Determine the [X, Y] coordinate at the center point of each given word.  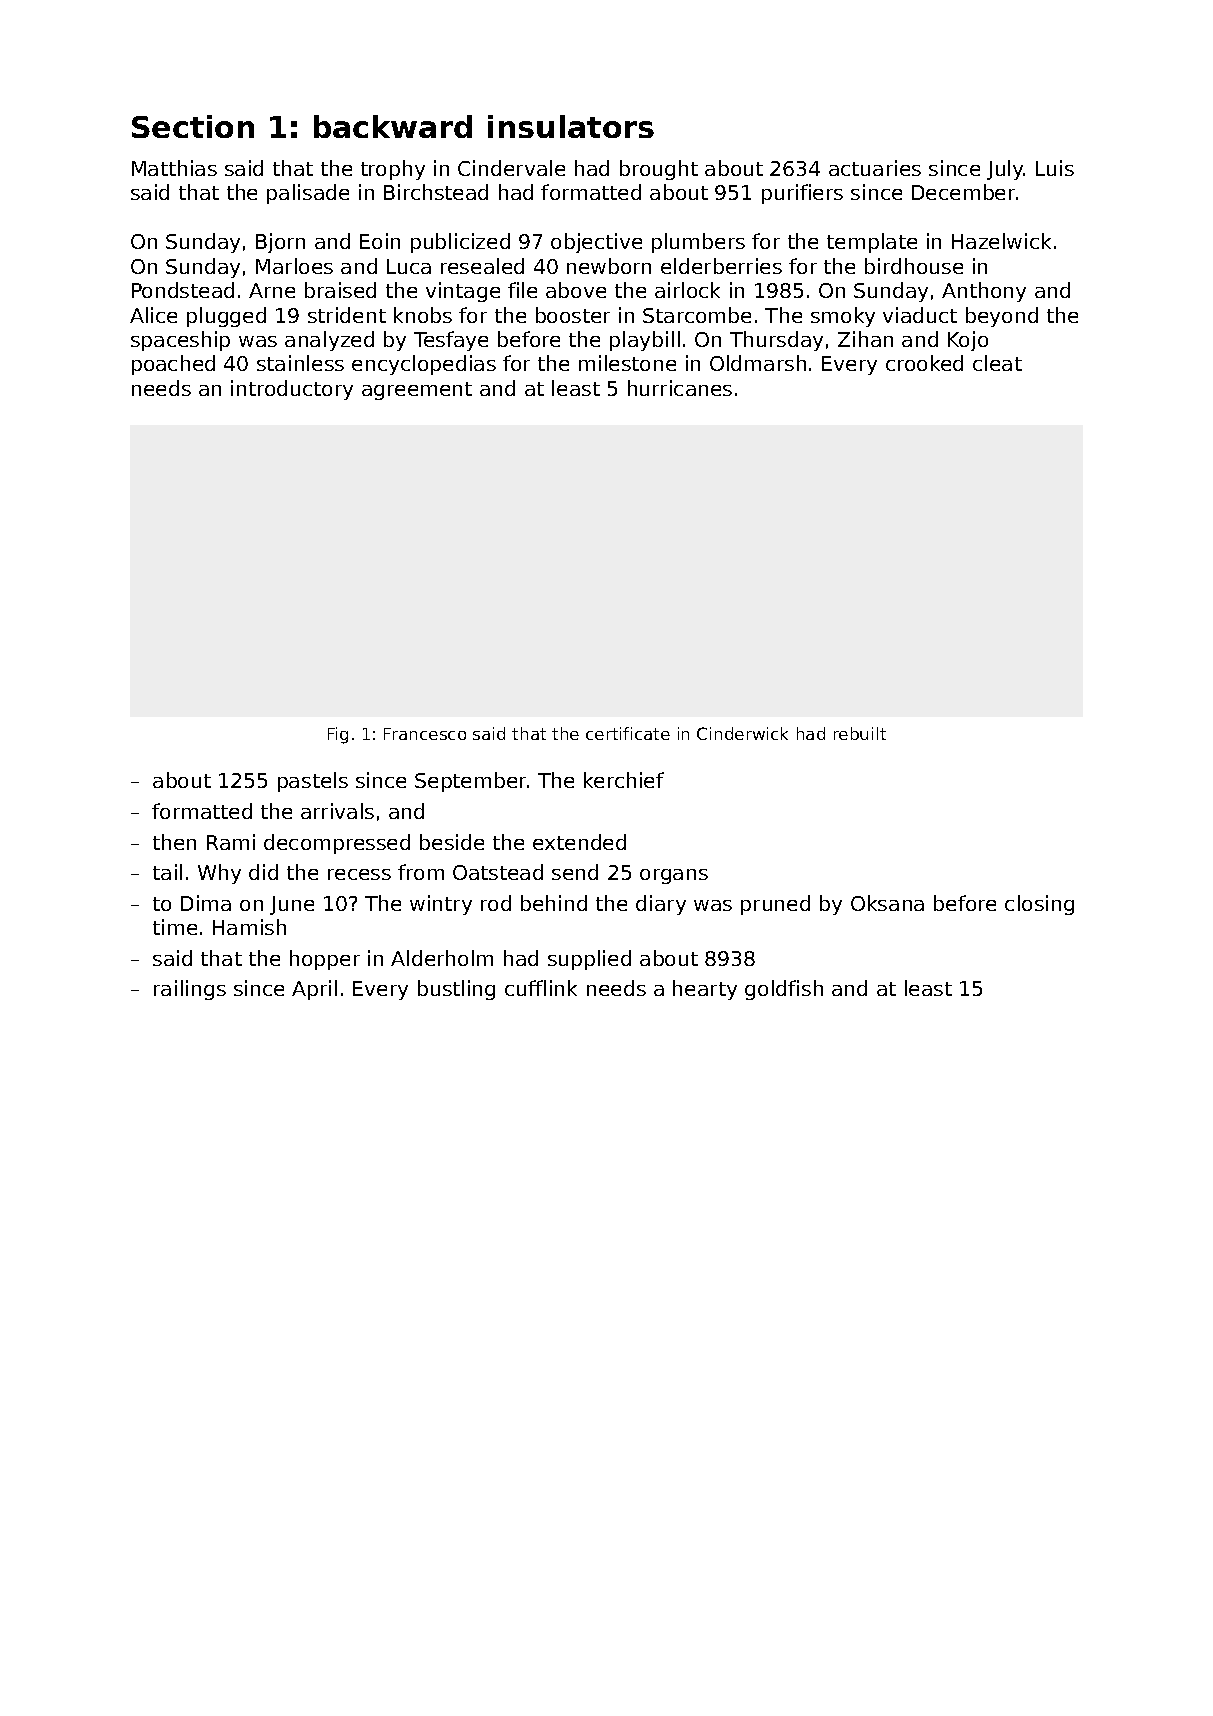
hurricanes [680, 388]
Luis [1055, 168]
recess [359, 874]
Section [193, 126]
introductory [292, 390]
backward [393, 126]
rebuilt [860, 733]
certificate [628, 733]
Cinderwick [742, 733]
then [174, 842]
